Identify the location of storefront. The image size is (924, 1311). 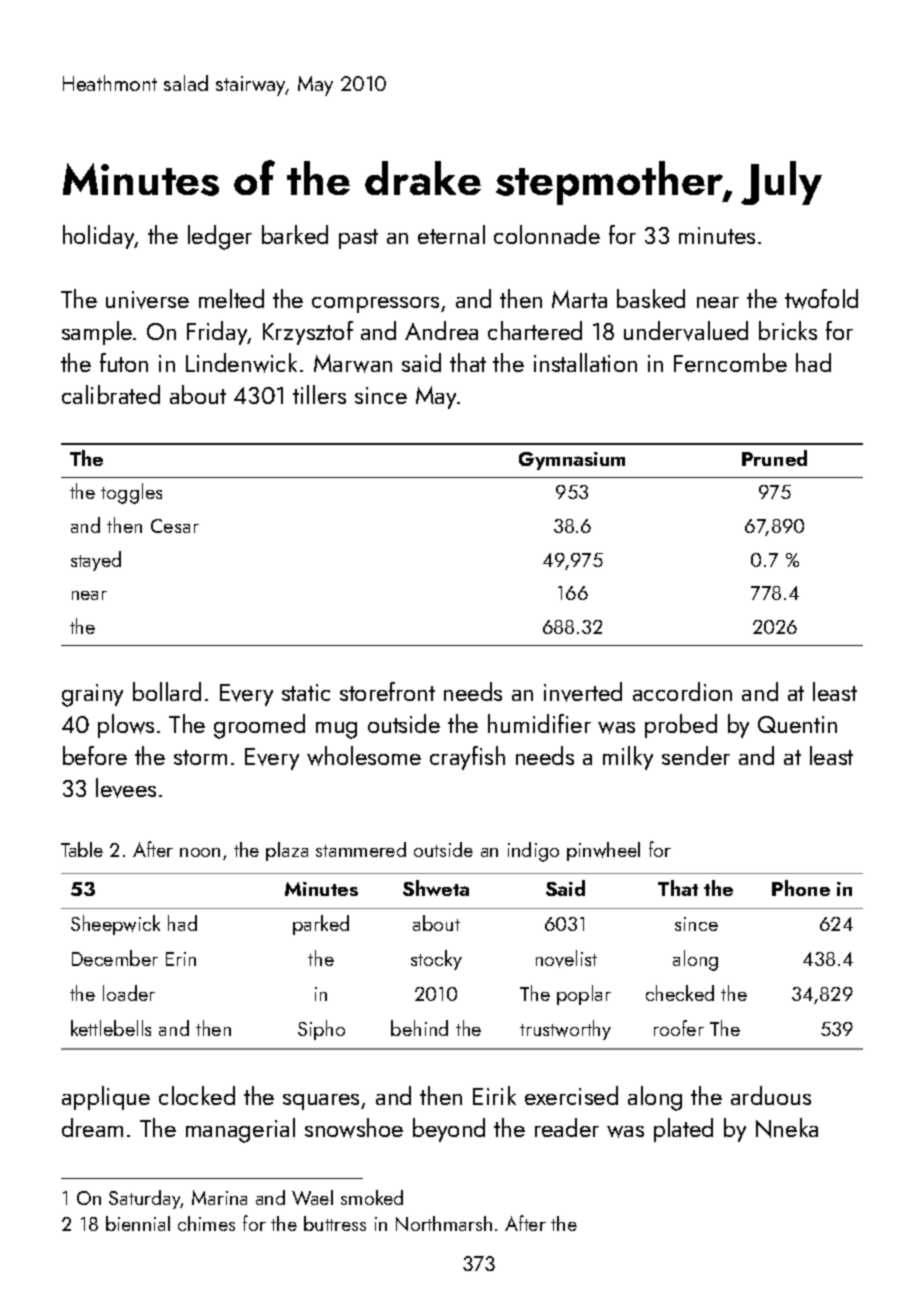
(387, 691).
